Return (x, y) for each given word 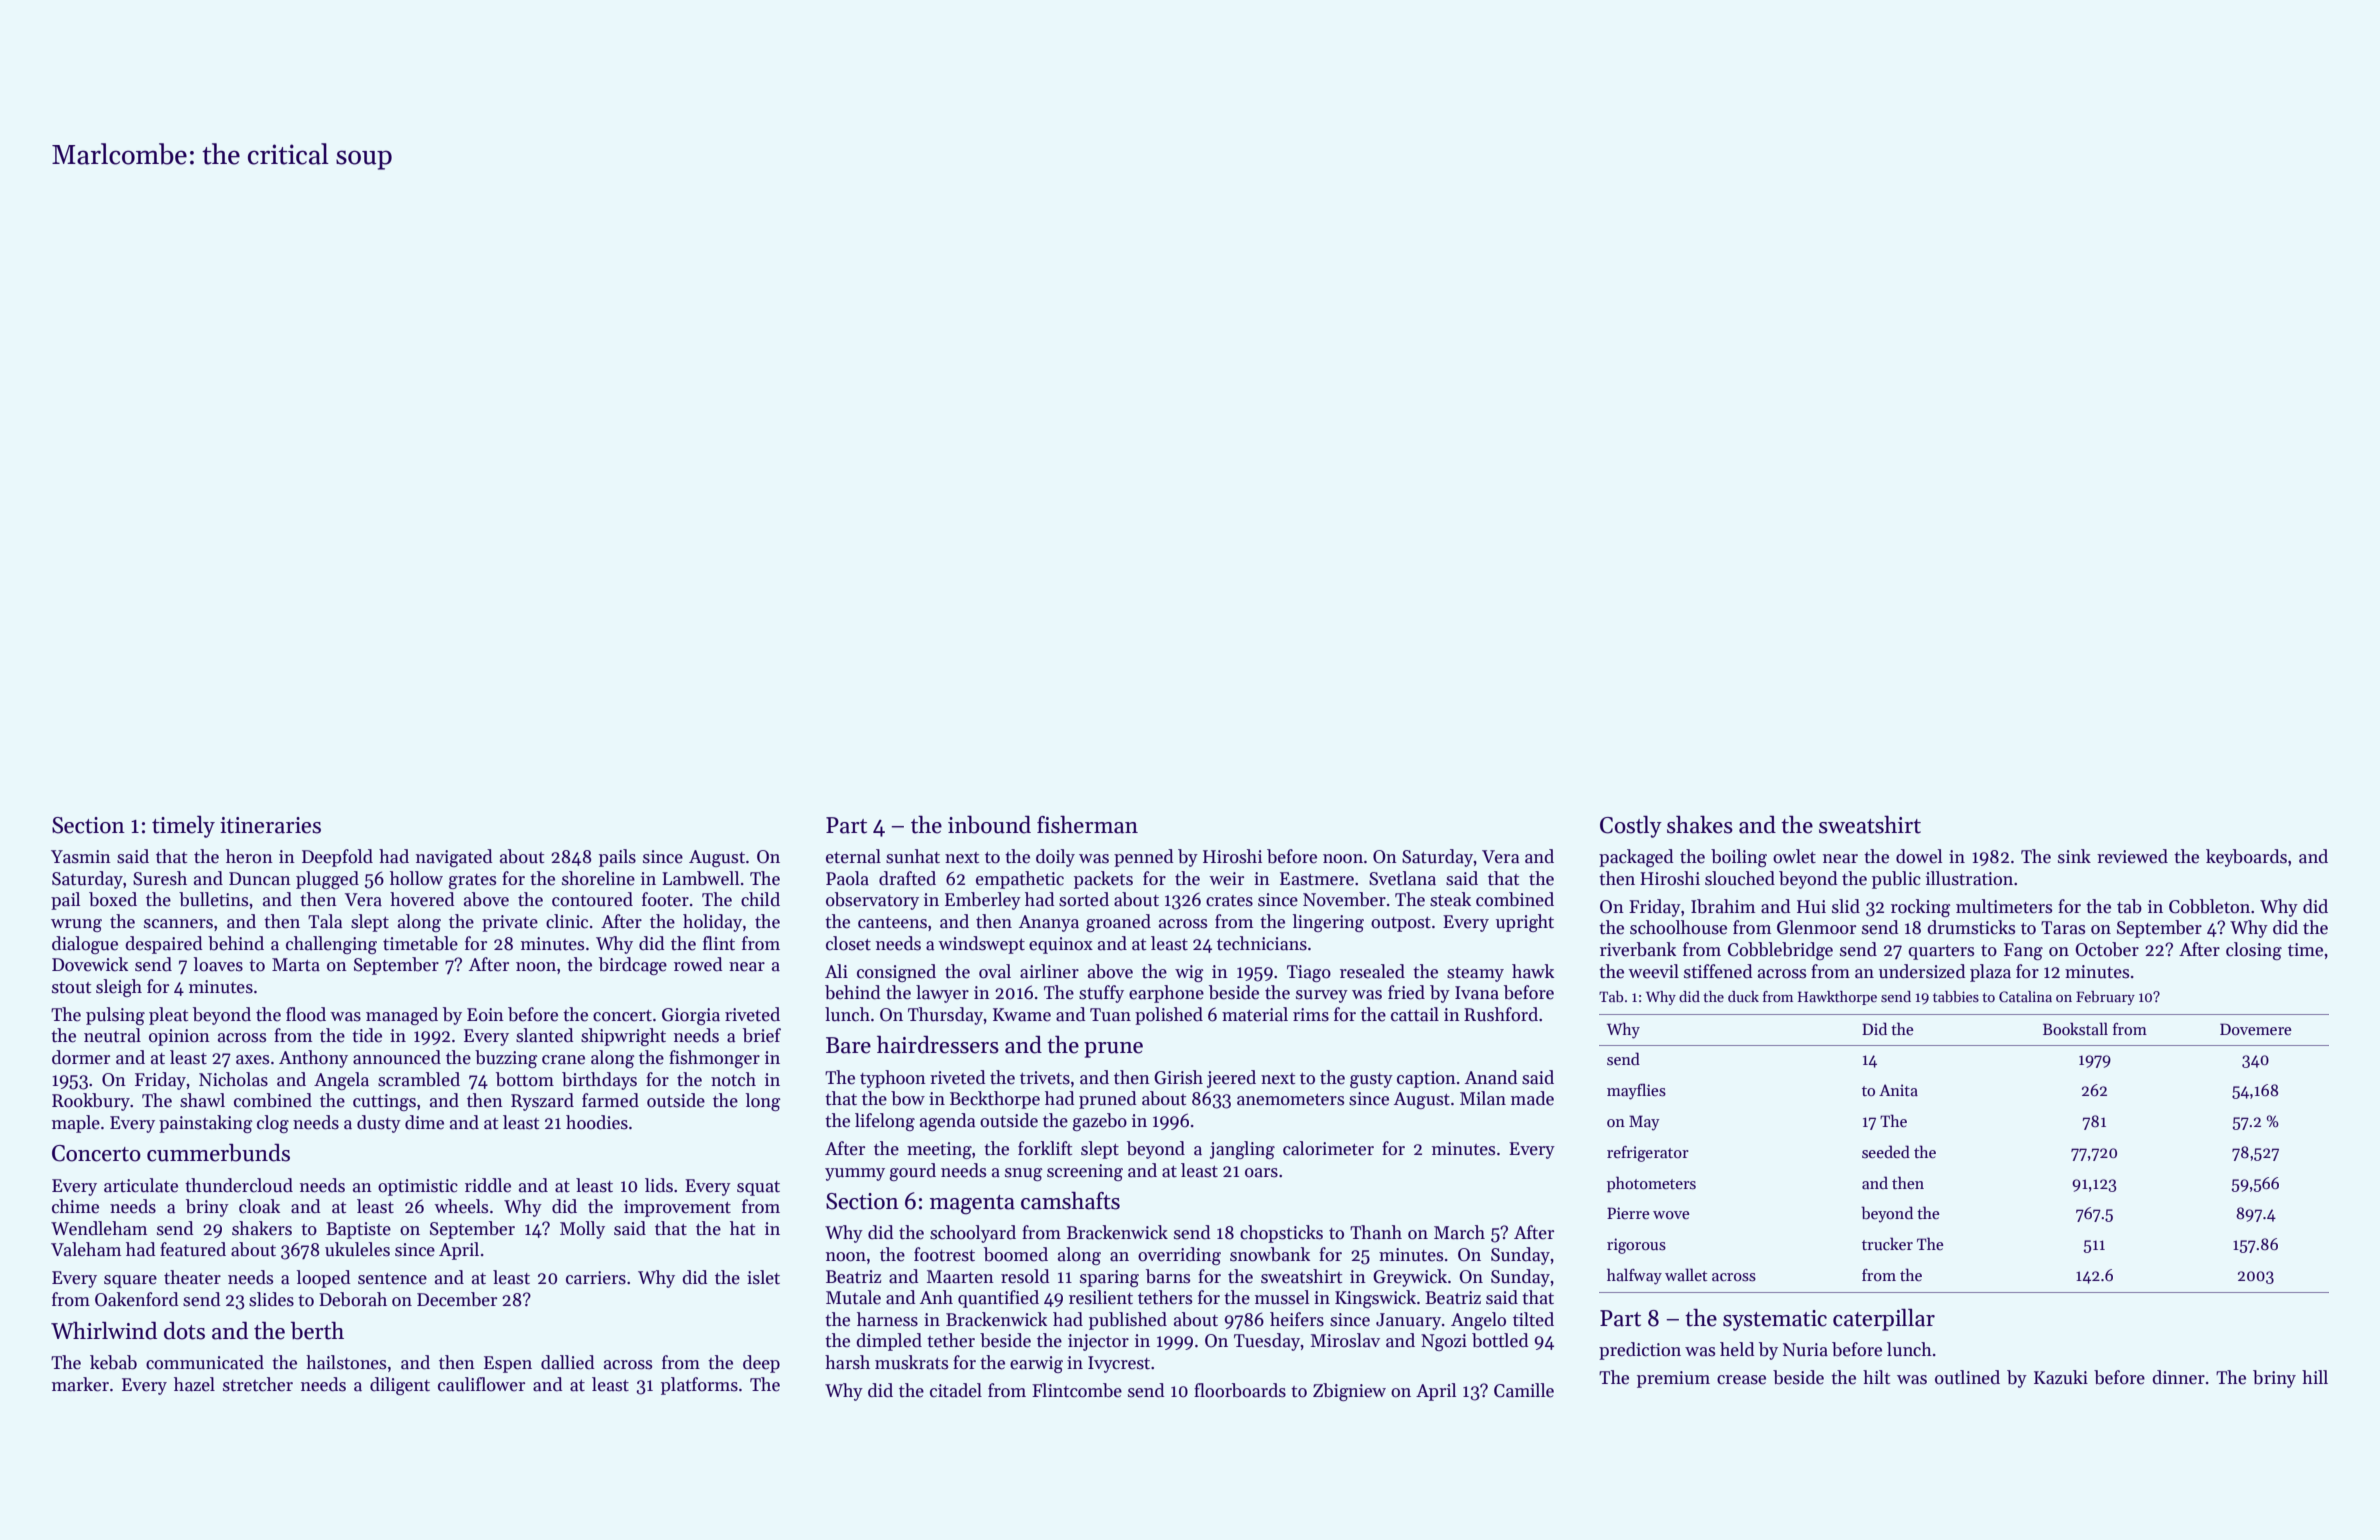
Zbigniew (1349, 1392)
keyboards (2246, 858)
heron (249, 856)
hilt (1876, 1377)
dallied (568, 1362)
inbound (989, 825)
